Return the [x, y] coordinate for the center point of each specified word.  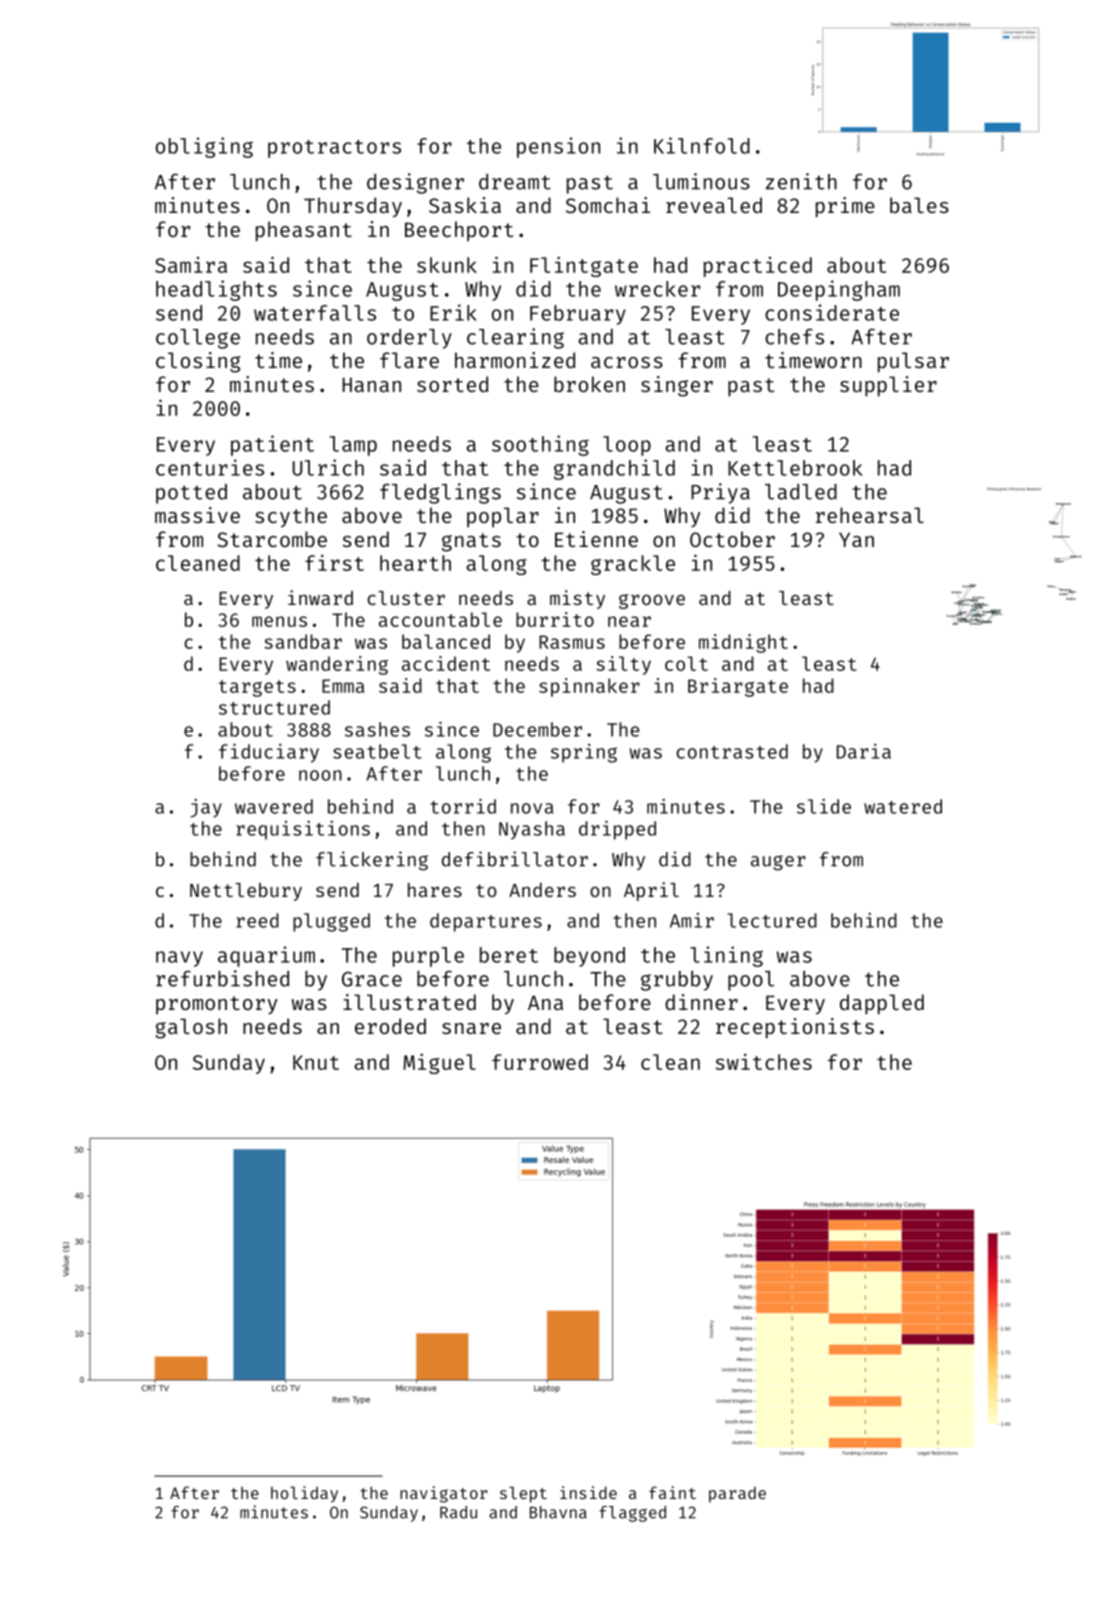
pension [558, 147]
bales [919, 205]
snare [471, 1028]
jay [206, 808]
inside [588, 1492]
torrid [463, 806]
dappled [882, 1004]
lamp [353, 446]
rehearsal [870, 515]
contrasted [732, 751]
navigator [443, 1494]
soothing [540, 445]
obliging [204, 147]
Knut [316, 1062]
